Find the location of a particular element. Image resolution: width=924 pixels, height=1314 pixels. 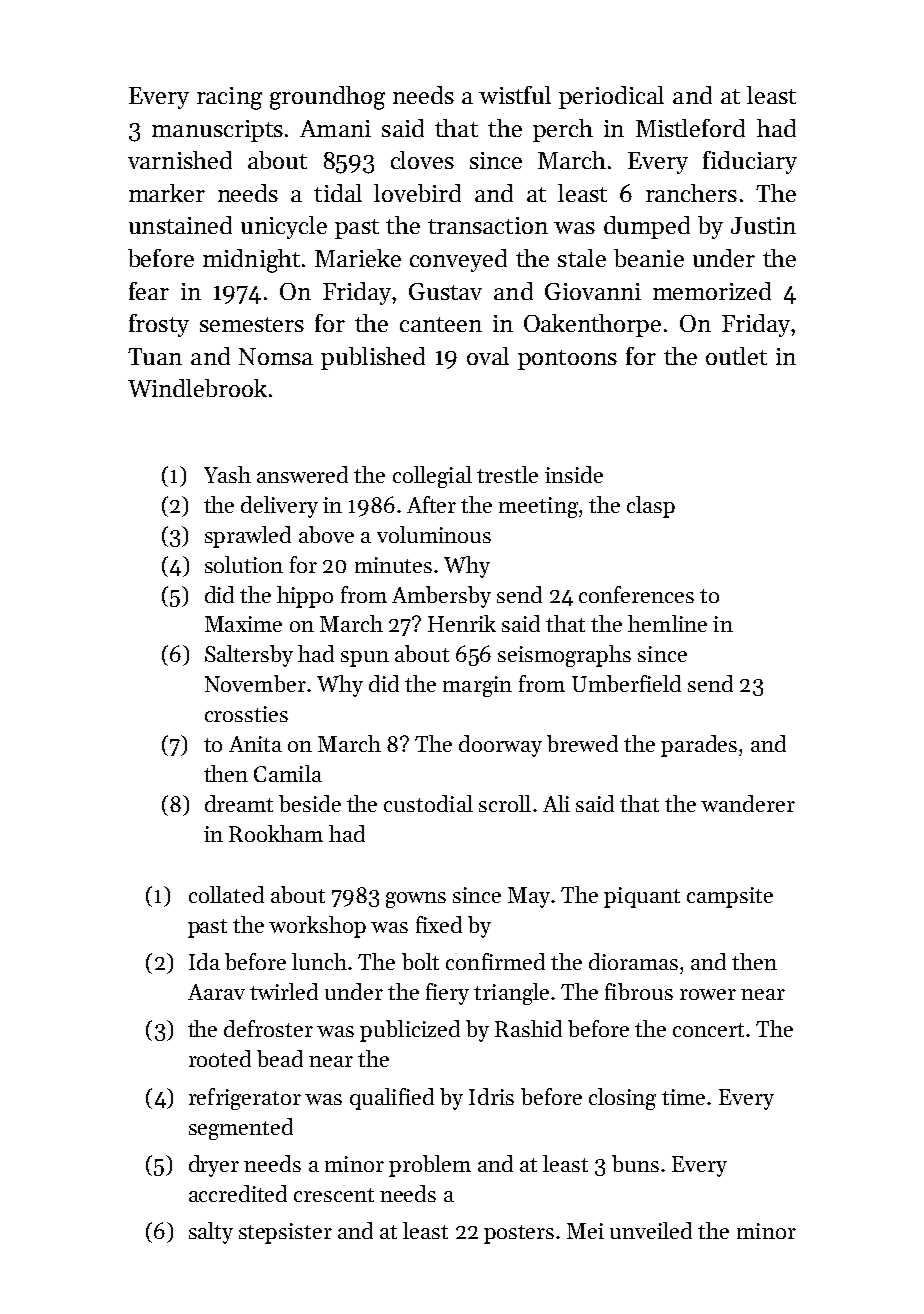

problem is located at coordinates (430, 1166).
